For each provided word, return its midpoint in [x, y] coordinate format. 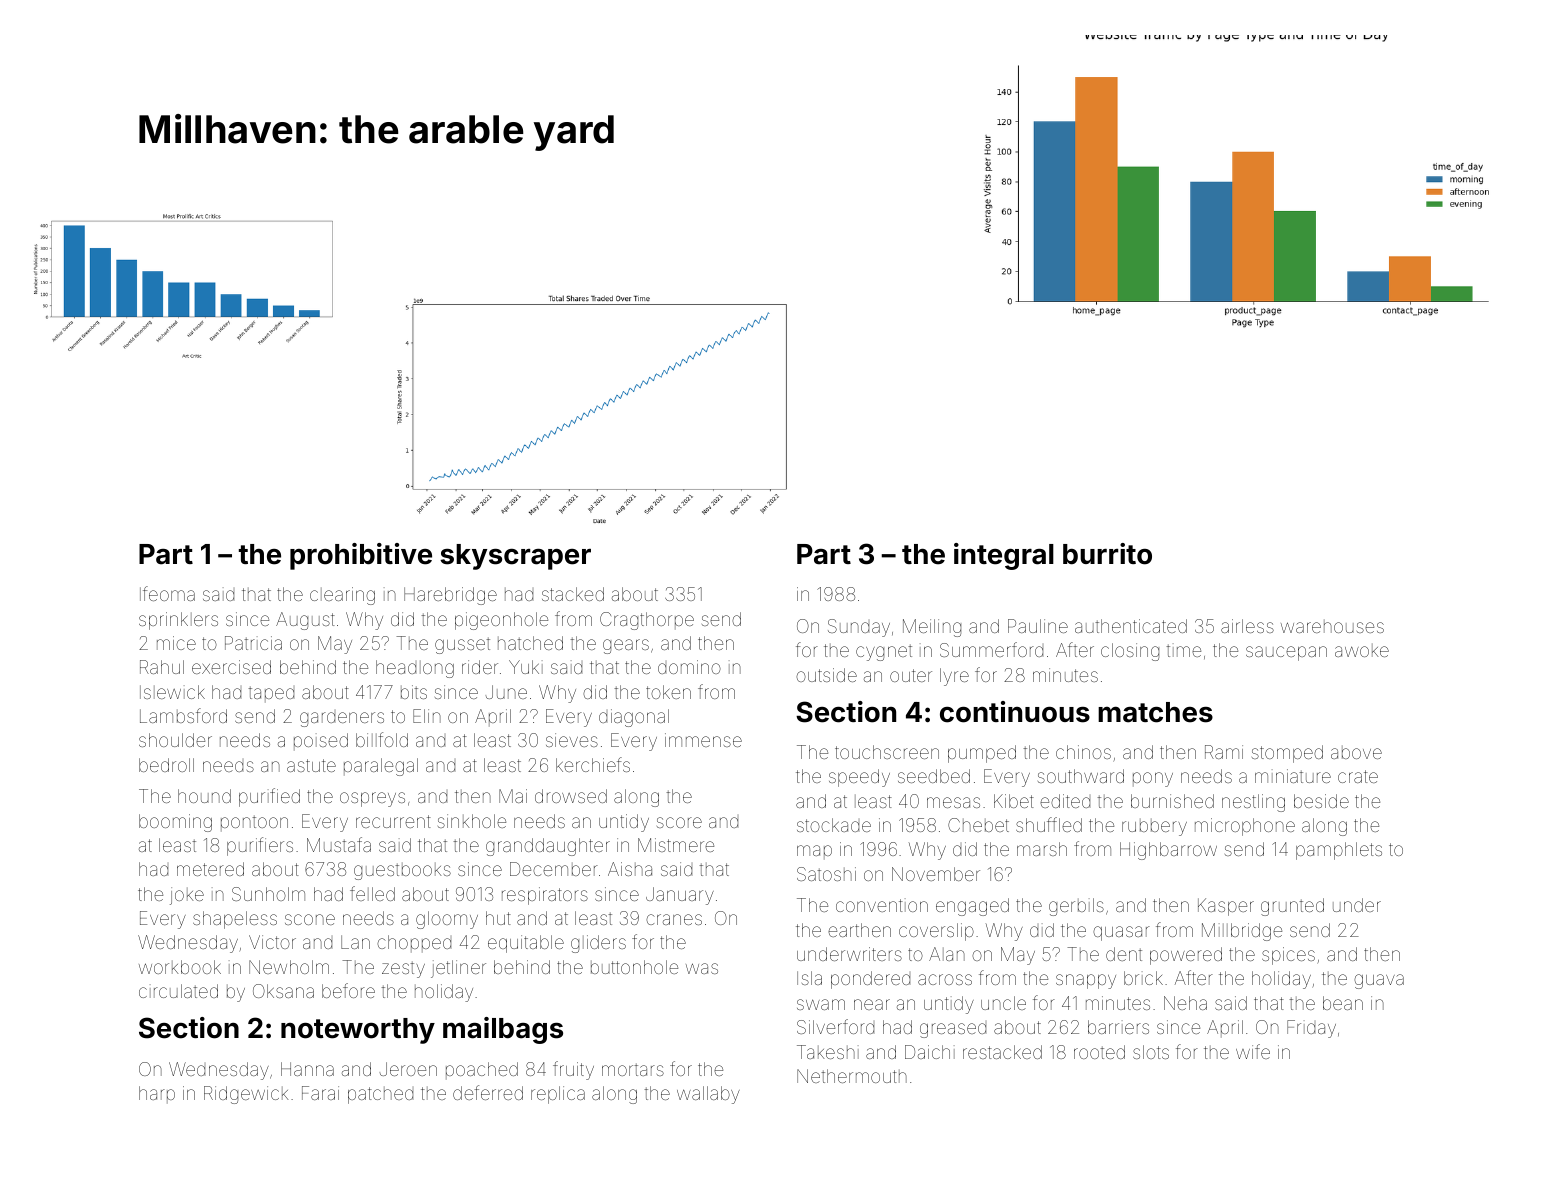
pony [1153, 779]
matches [1155, 712]
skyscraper [515, 557]
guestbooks [402, 871]
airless [1247, 626]
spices [1288, 956]
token [668, 692]
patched [380, 1095]
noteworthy [358, 1031]
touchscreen [887, 752]
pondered [870, 980]
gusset [462, 645]
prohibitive [361, 556]
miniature [1293, 776]
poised [321, 741]
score [679, 822]
